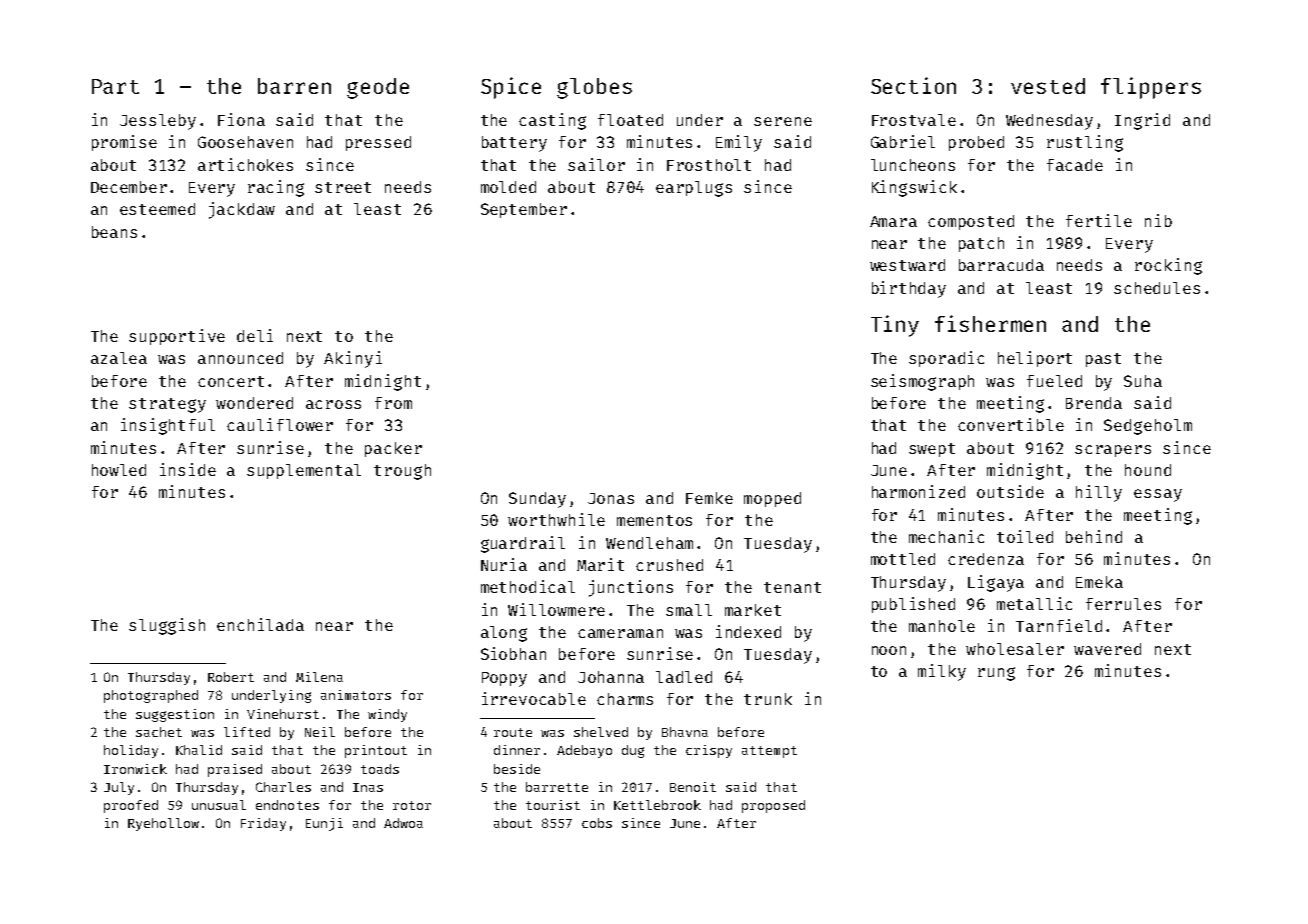 The width and height of the screenshot is (1308, 924). Describe the element at coordinates (1048, 86) in the screenshot. I see `vested` at that location.
